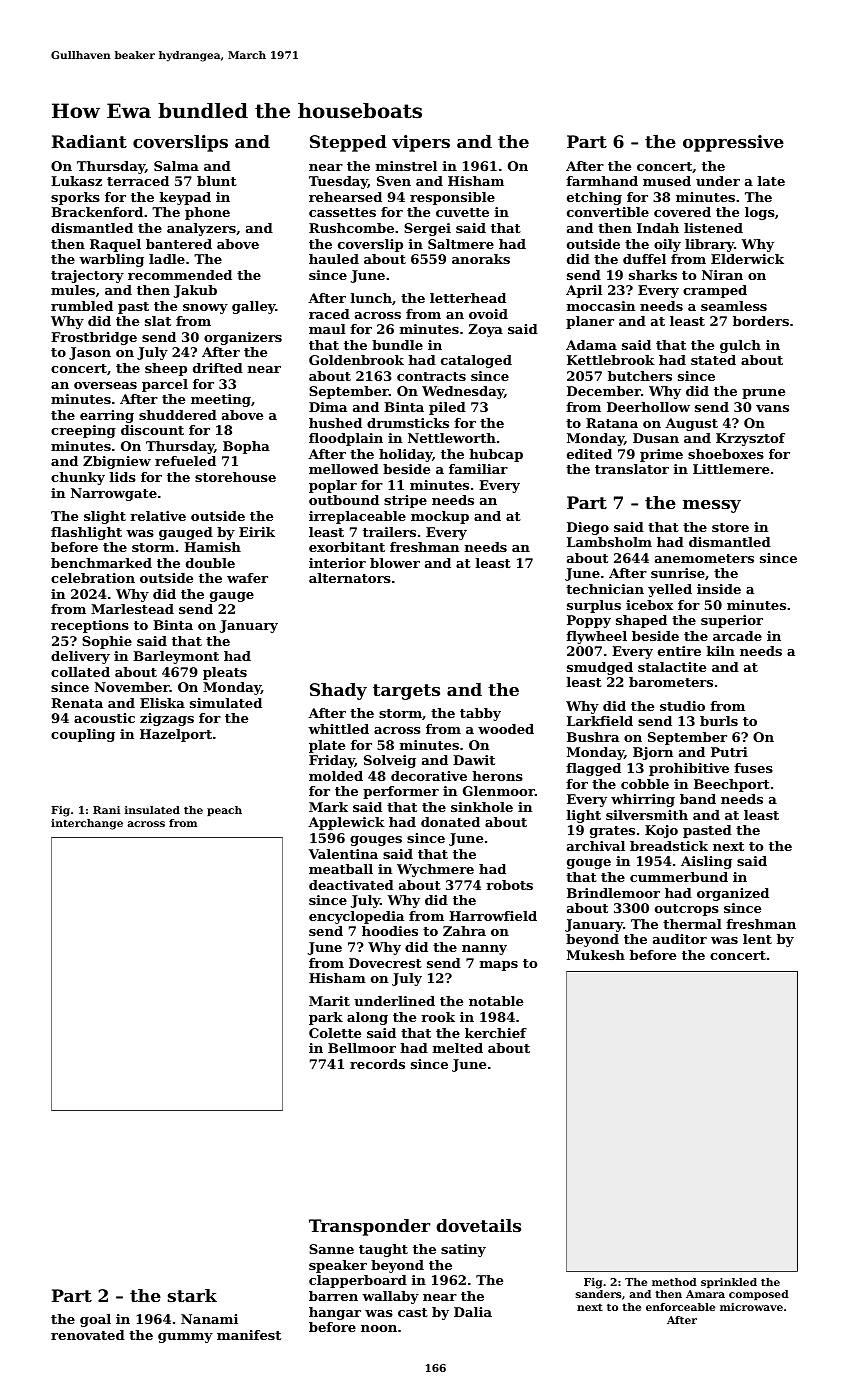 The height and width of the document is (1400, 849). Describe the element at coordinates (192, 1295) in the document. I see `stark` at that location.
